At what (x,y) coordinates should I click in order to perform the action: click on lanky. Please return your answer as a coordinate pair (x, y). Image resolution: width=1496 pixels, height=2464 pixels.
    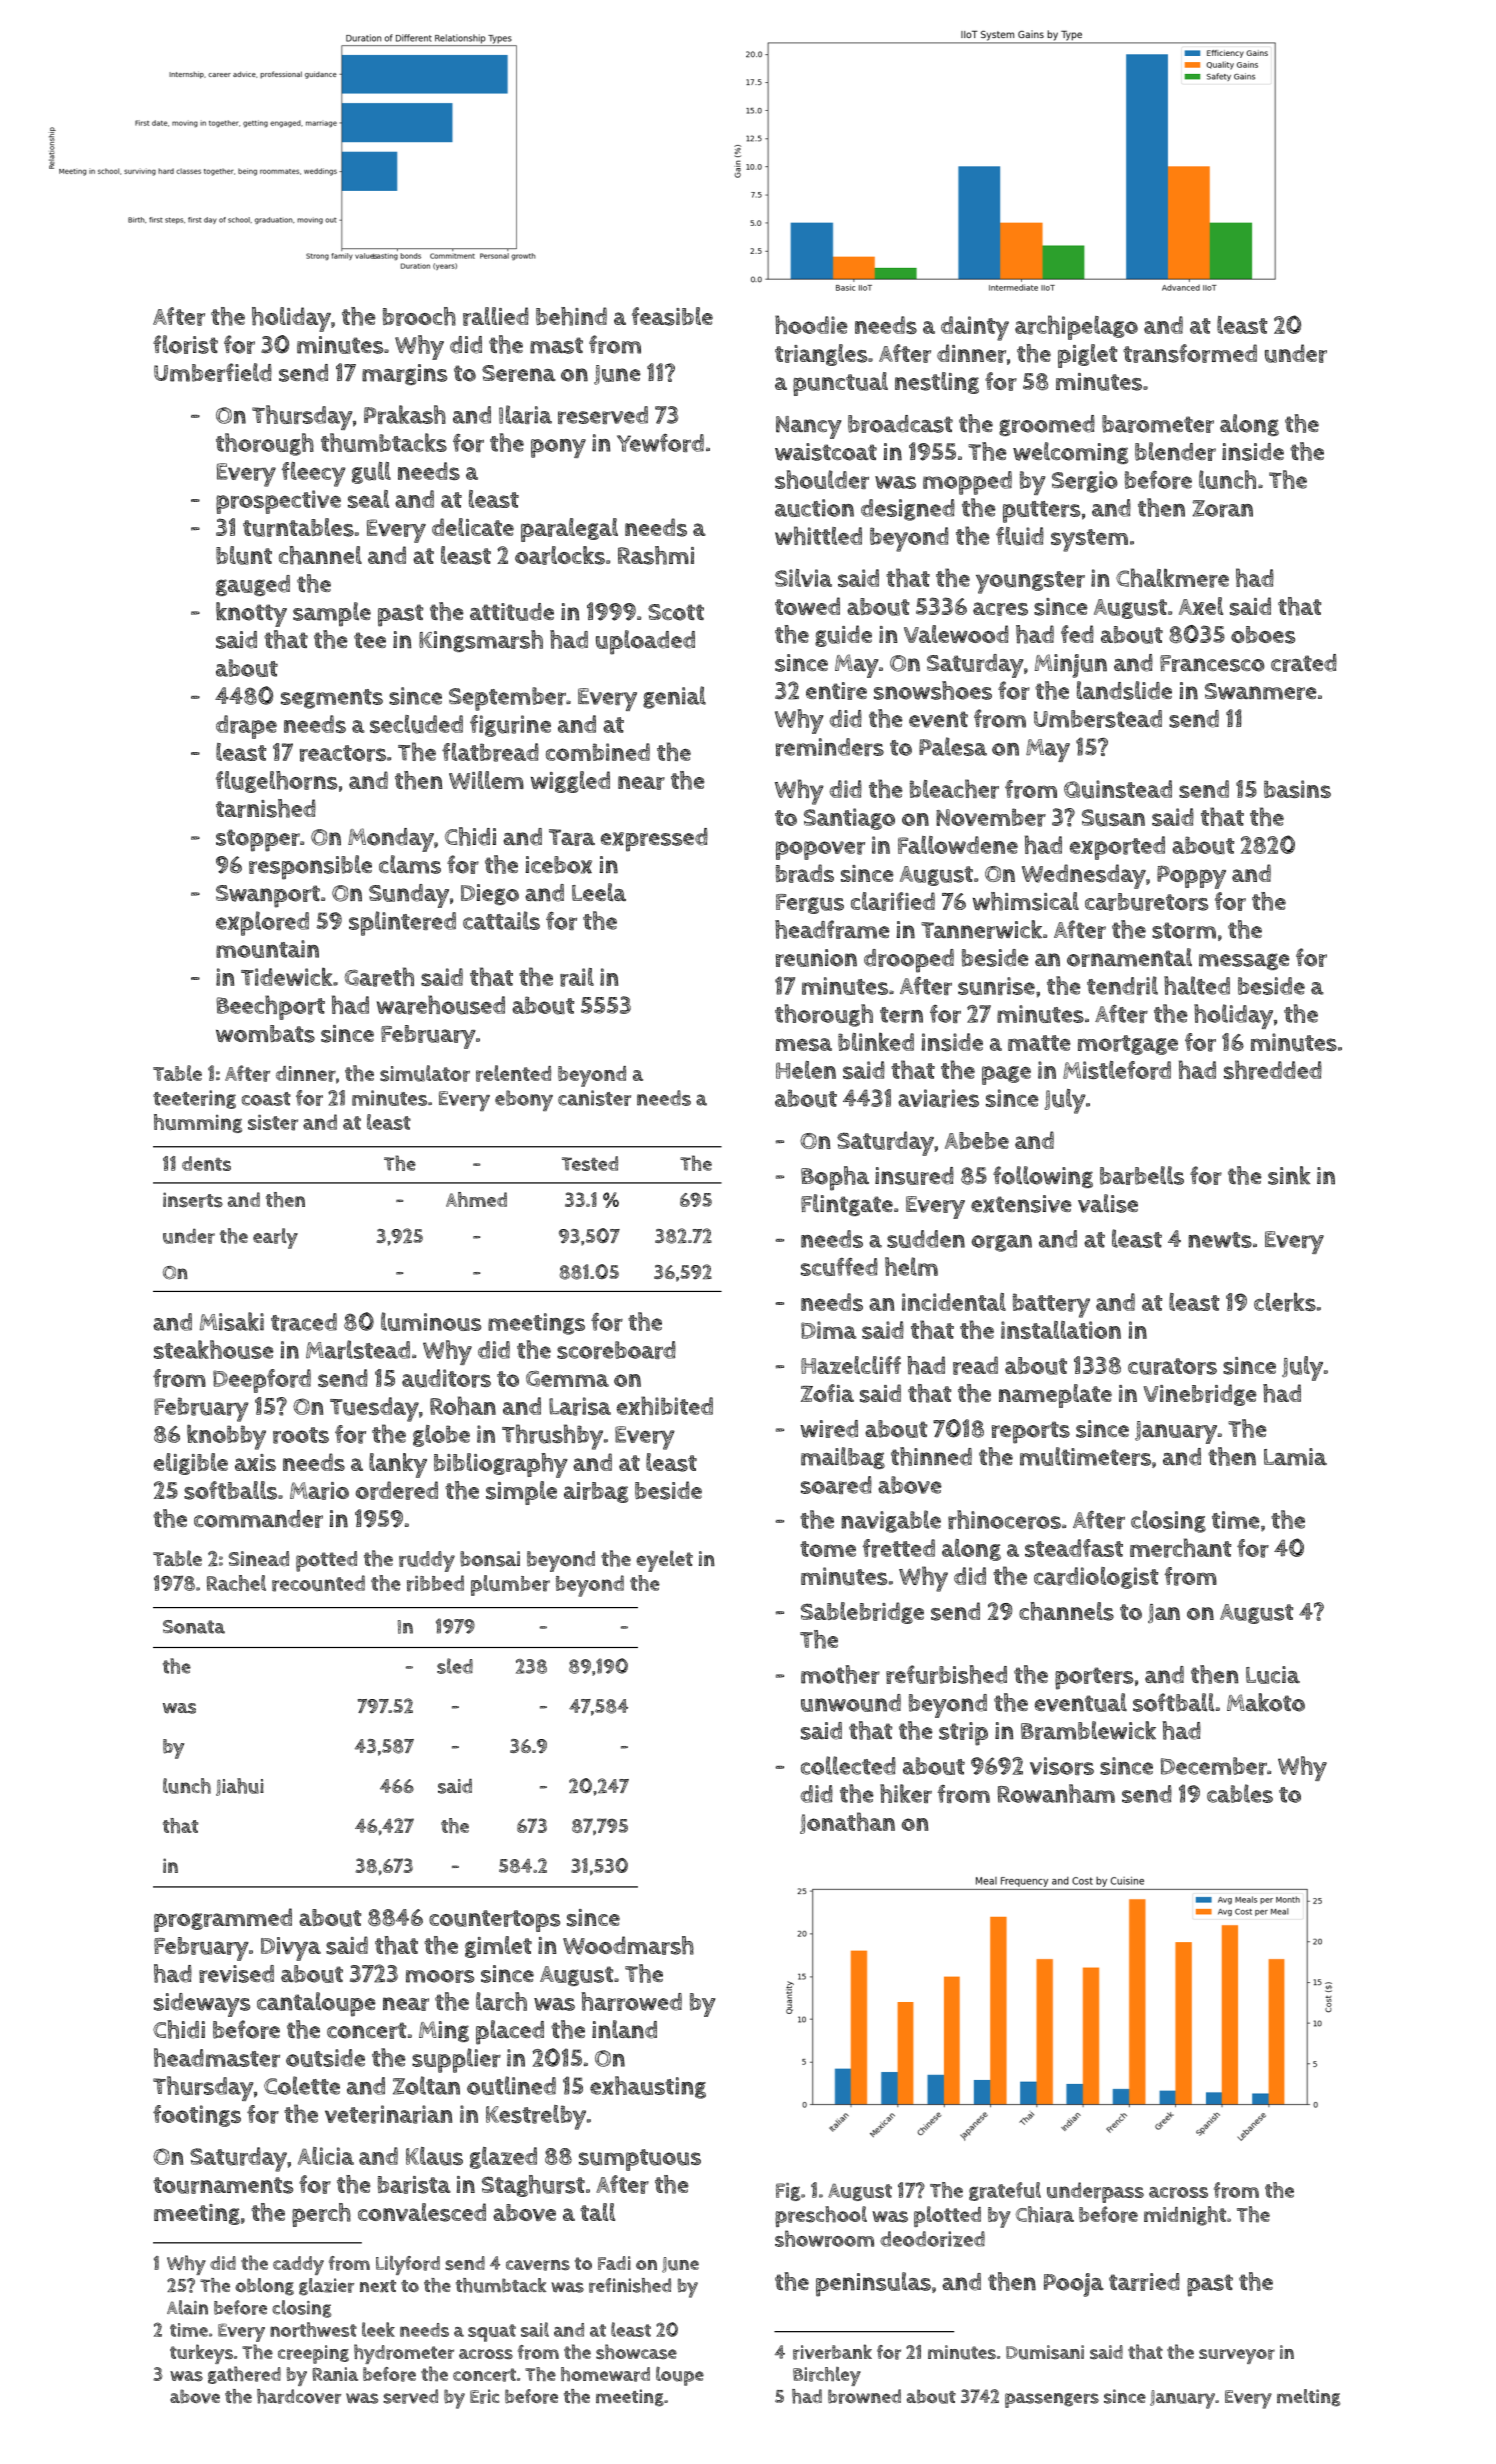
    Looking at the image, I should click on (398, 1465).
